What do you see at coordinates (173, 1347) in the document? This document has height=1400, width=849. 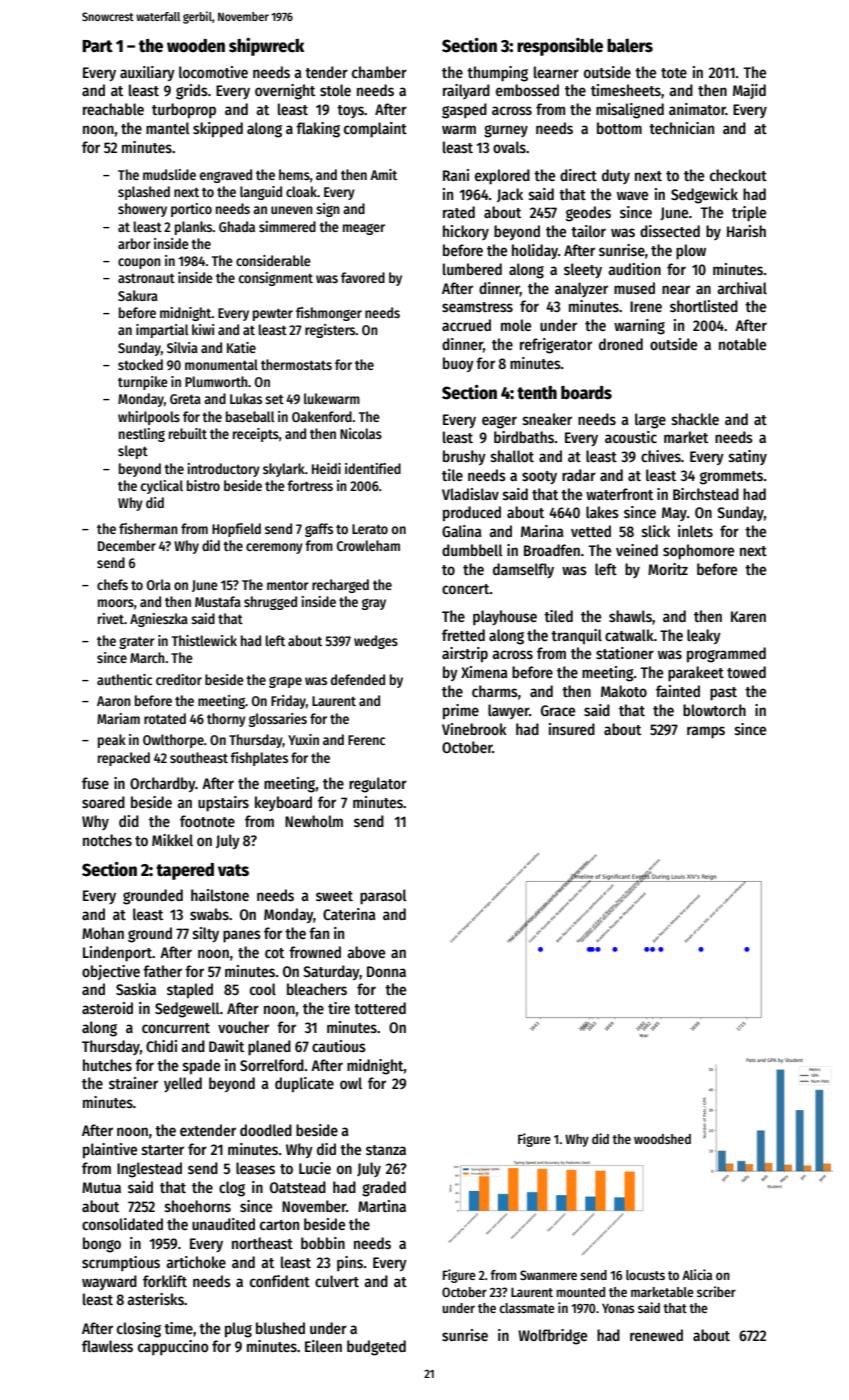 I see `cappuccino` at bounding box center [173, 1347].
